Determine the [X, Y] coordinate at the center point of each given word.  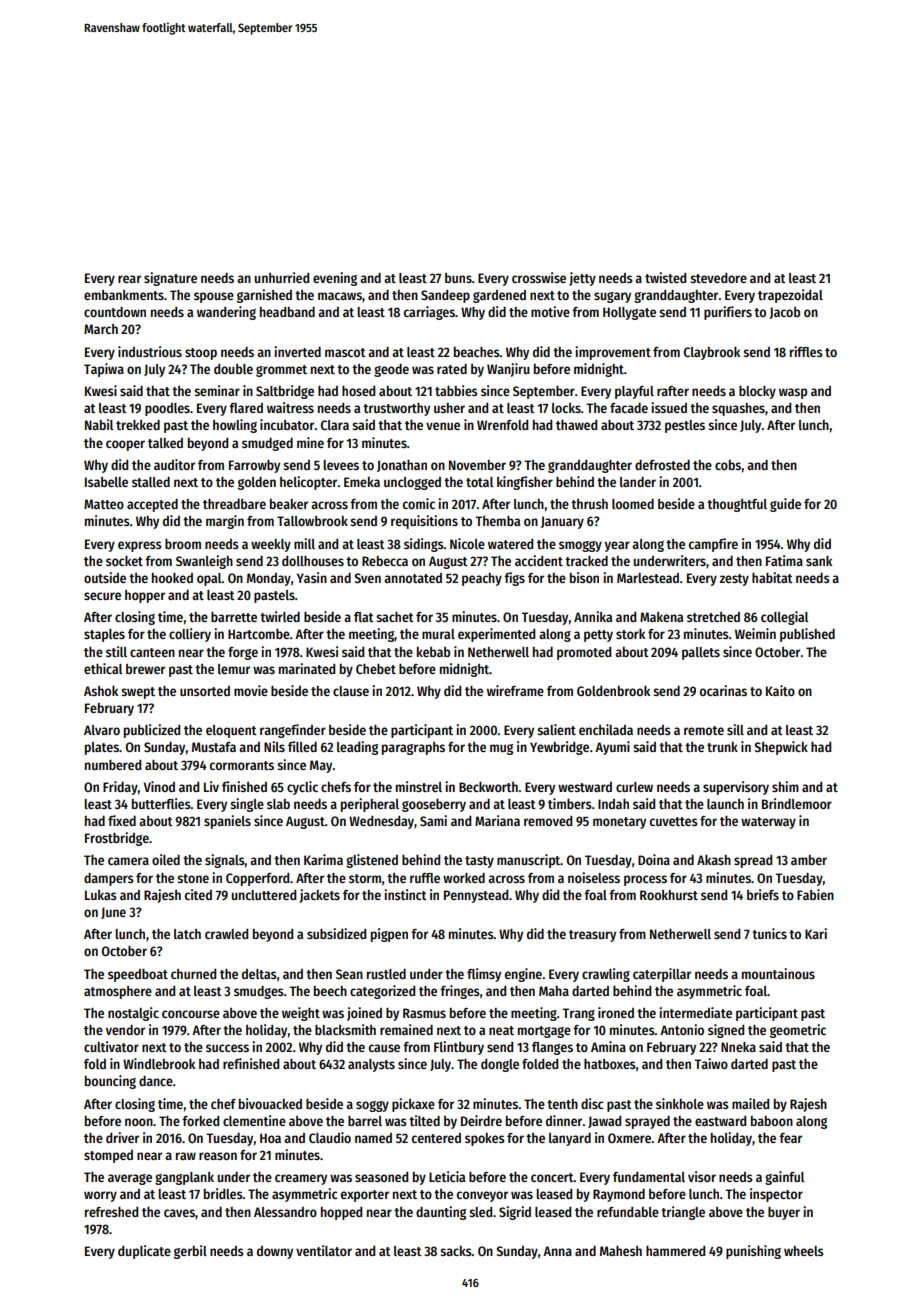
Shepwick [781, 748]
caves [179, 1213]
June [113, 913]
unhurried [282, 277]
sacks [456, 1251]
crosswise [539, 277]
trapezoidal [790, 296]
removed [548, 821]
